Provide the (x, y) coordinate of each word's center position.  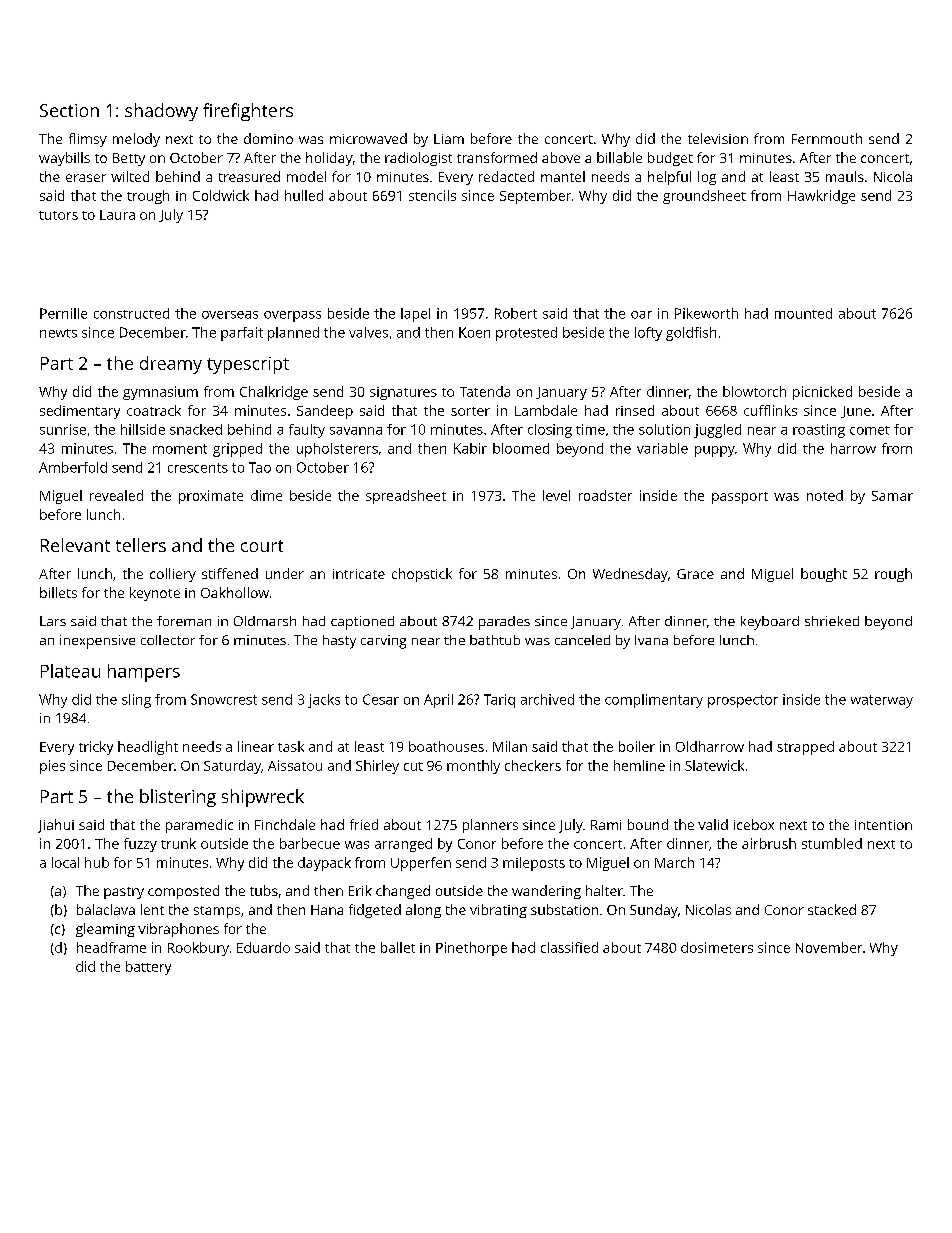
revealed (116, 495)
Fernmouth (827, 138)
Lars (53, 621)
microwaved (368, 138)
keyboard (770, 623)
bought (824, 575)
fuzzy (140, 845)
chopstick (422, 575)
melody (136, 140)
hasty (339, 642)
